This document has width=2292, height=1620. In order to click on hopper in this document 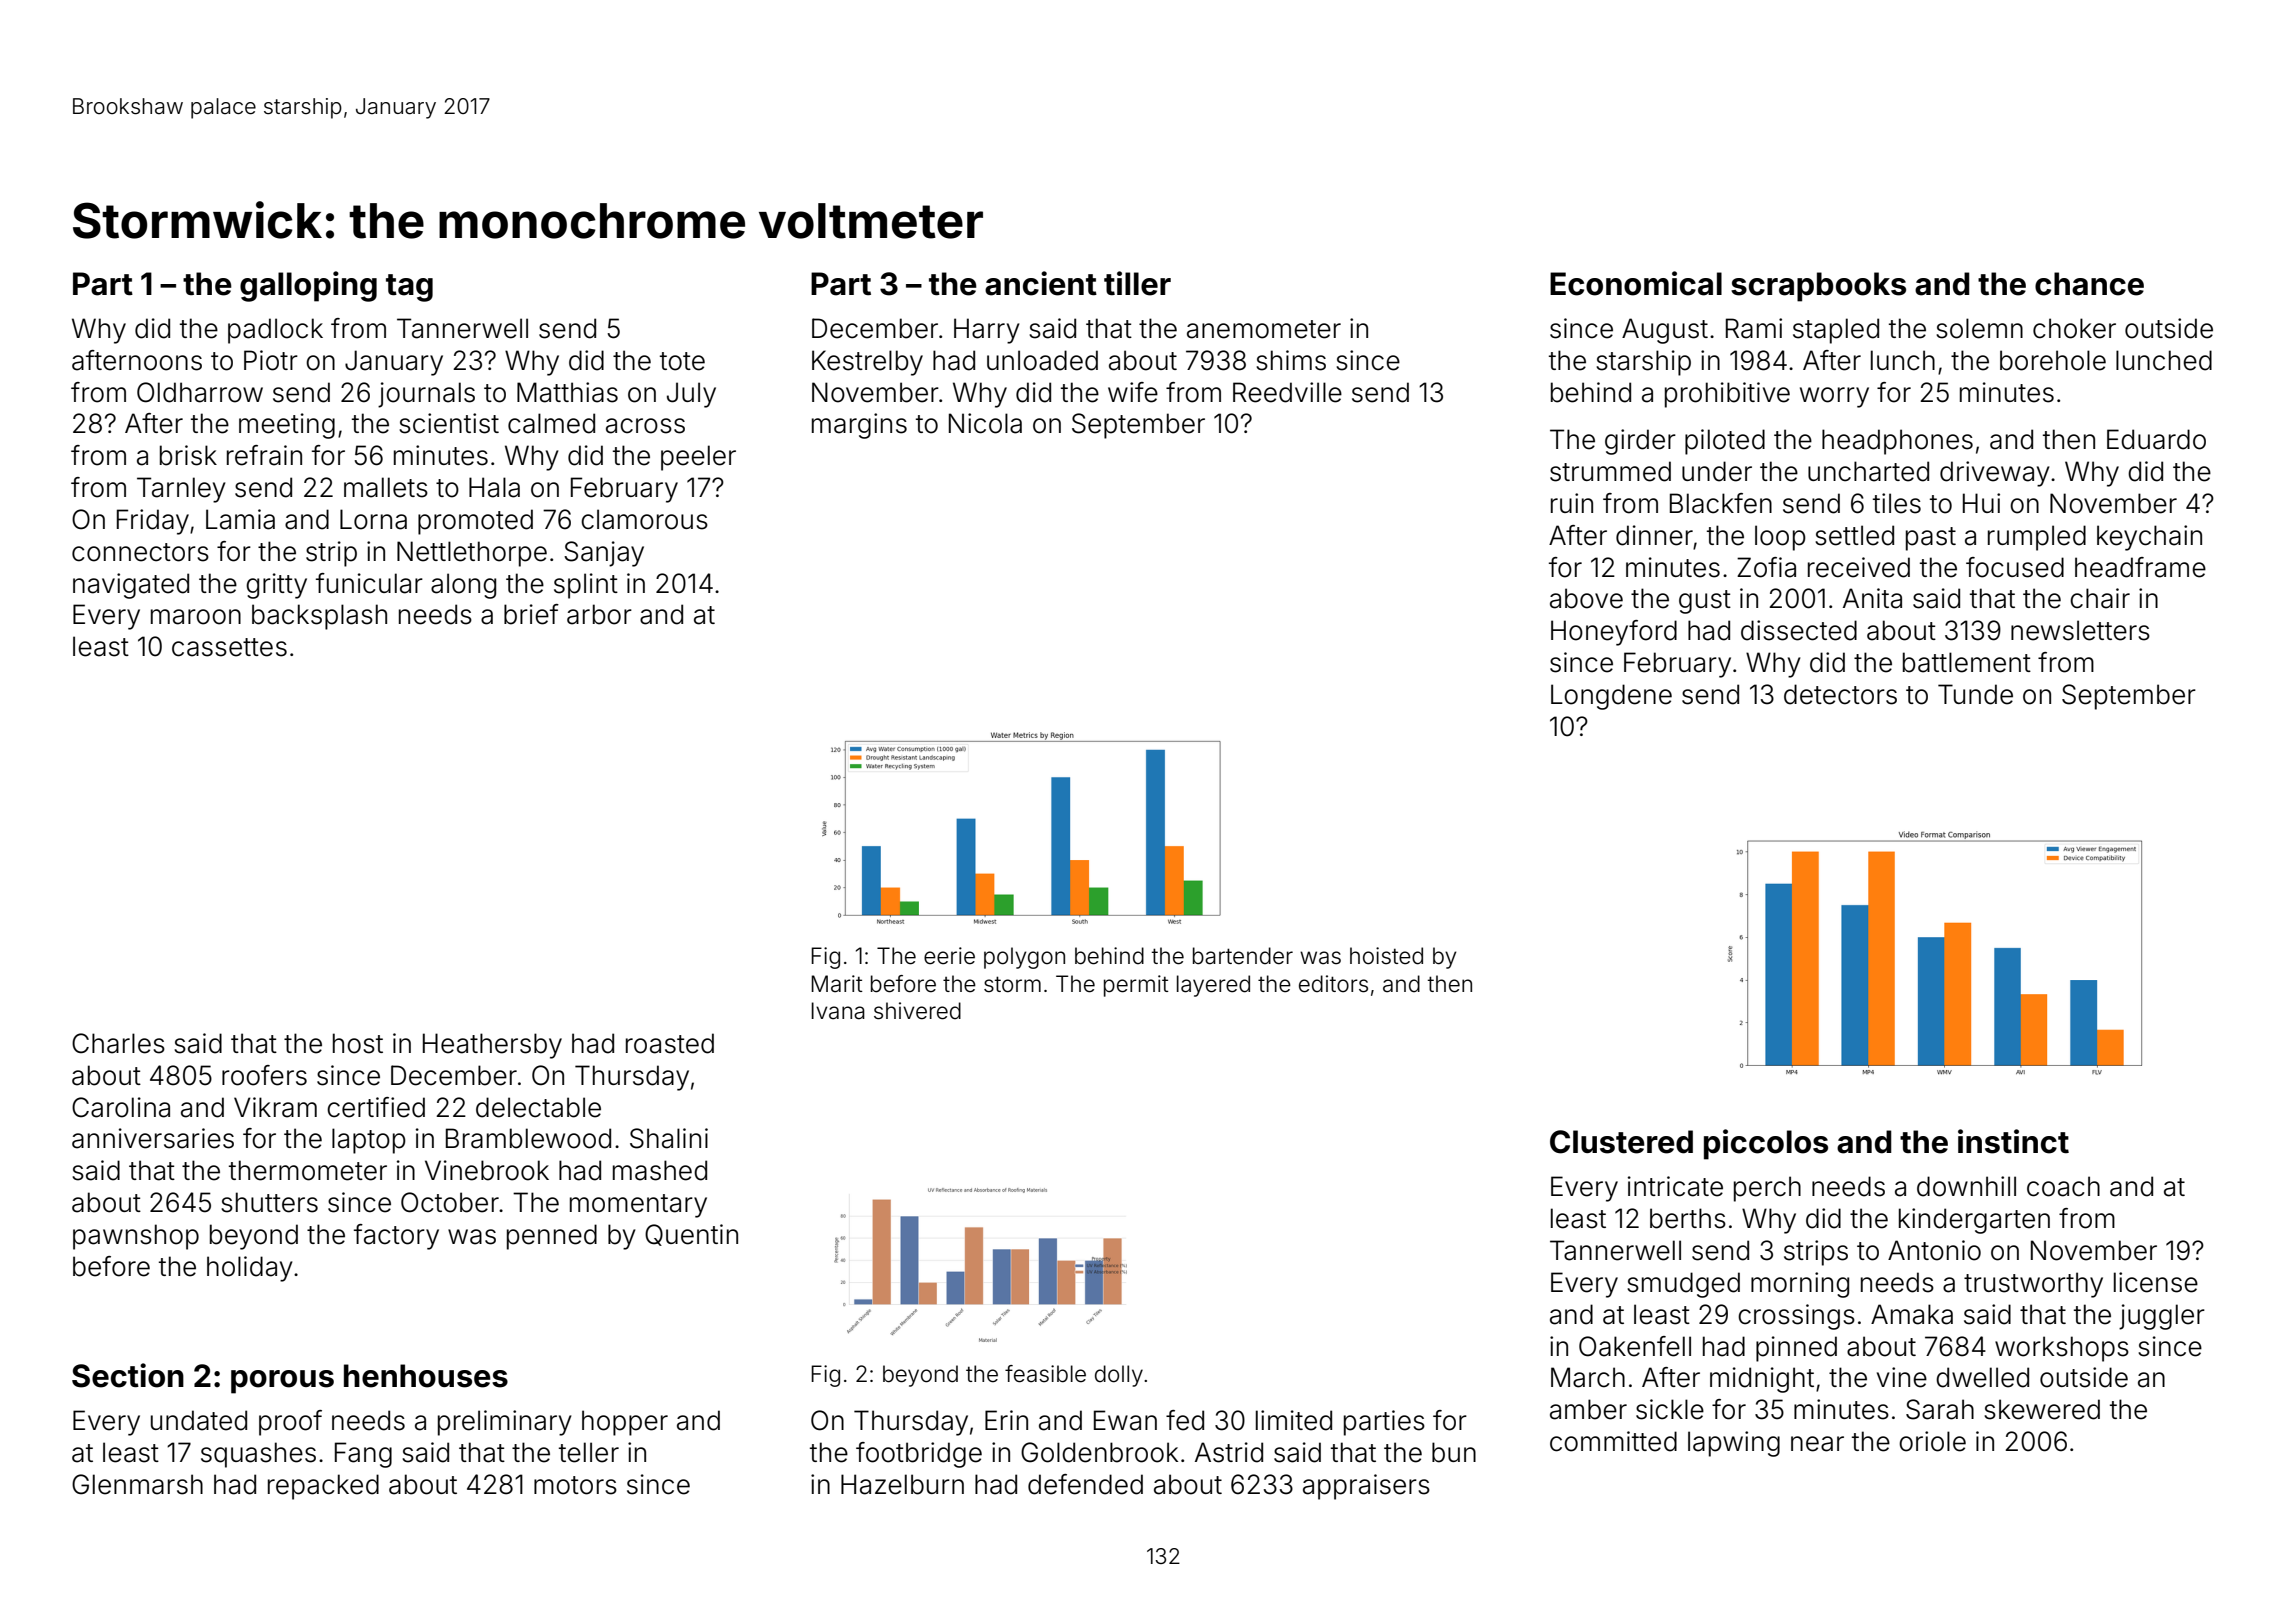, I will do `click(625, 1423)`.
